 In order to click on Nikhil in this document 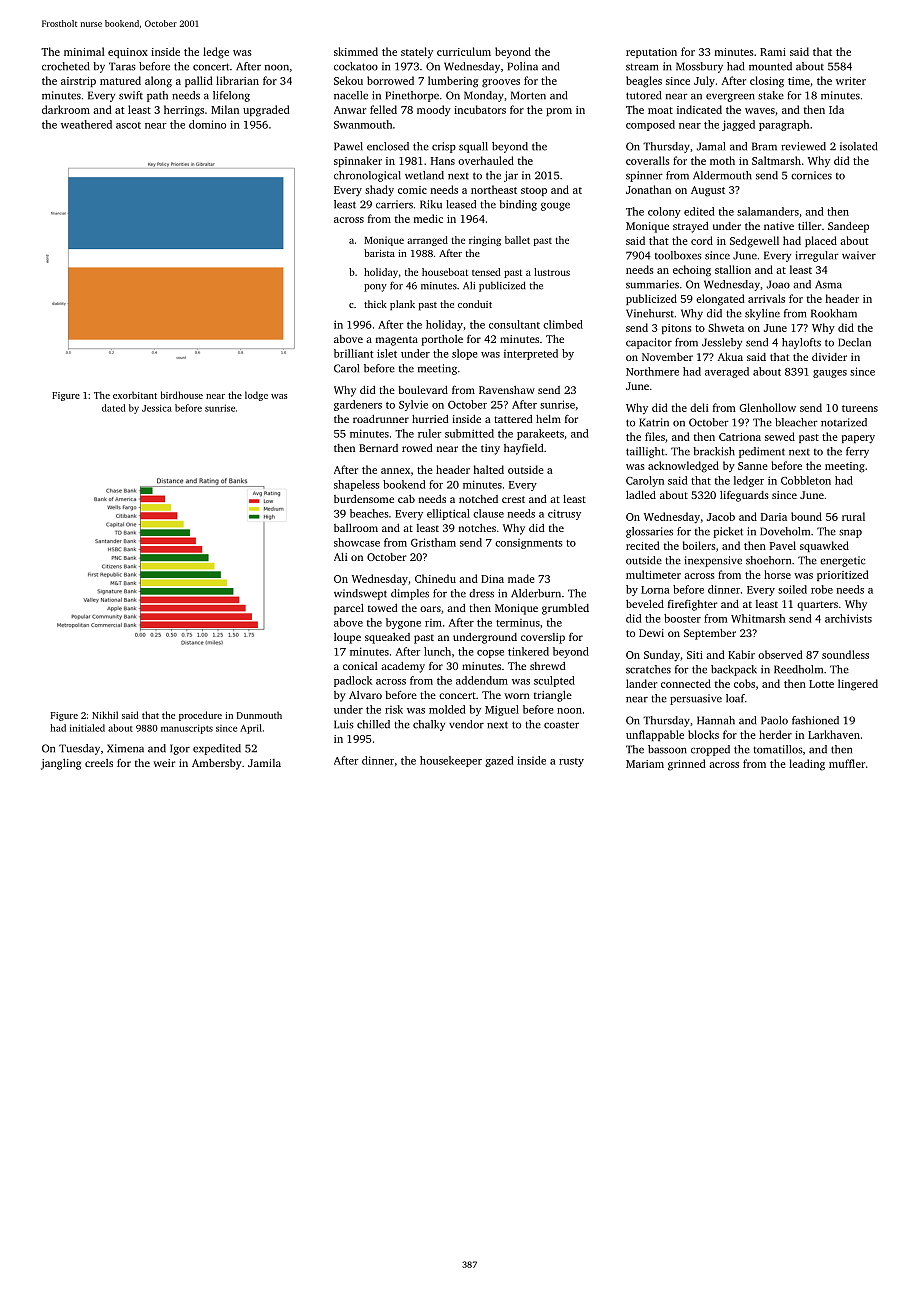, I will do `click(105, 715)`.
